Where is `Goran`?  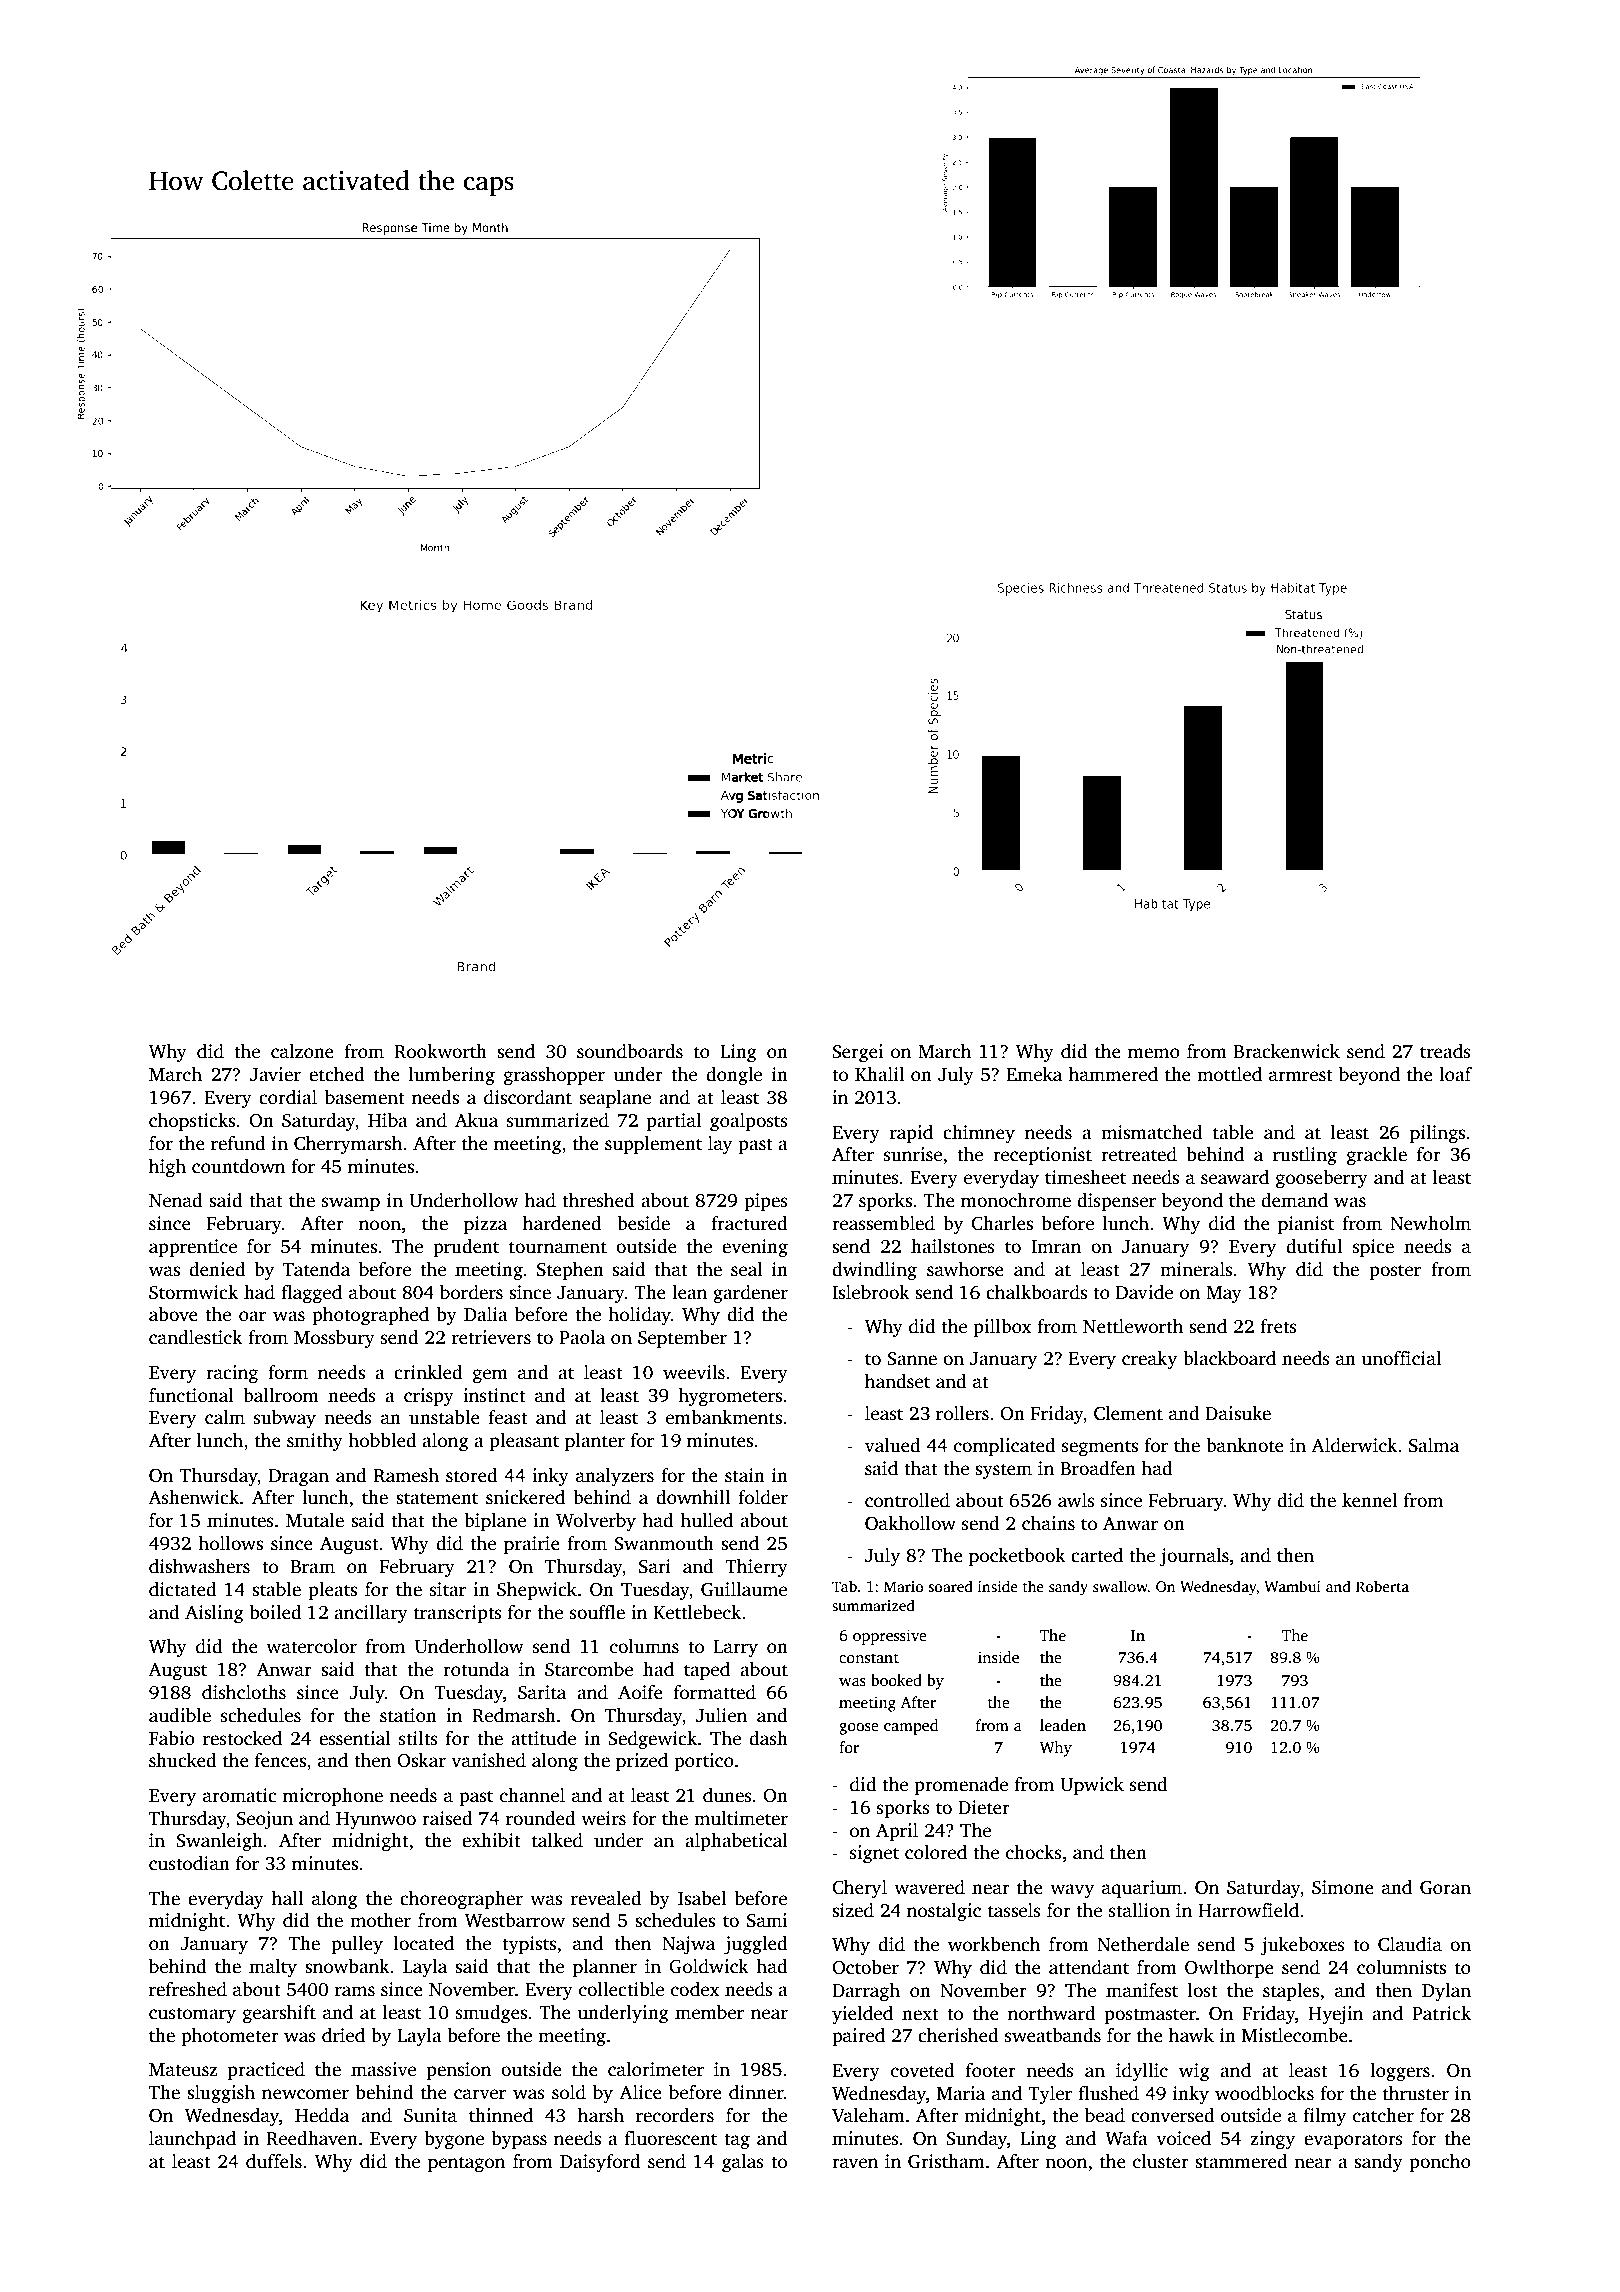 Goran is located at coordinates (1445, 1887).
